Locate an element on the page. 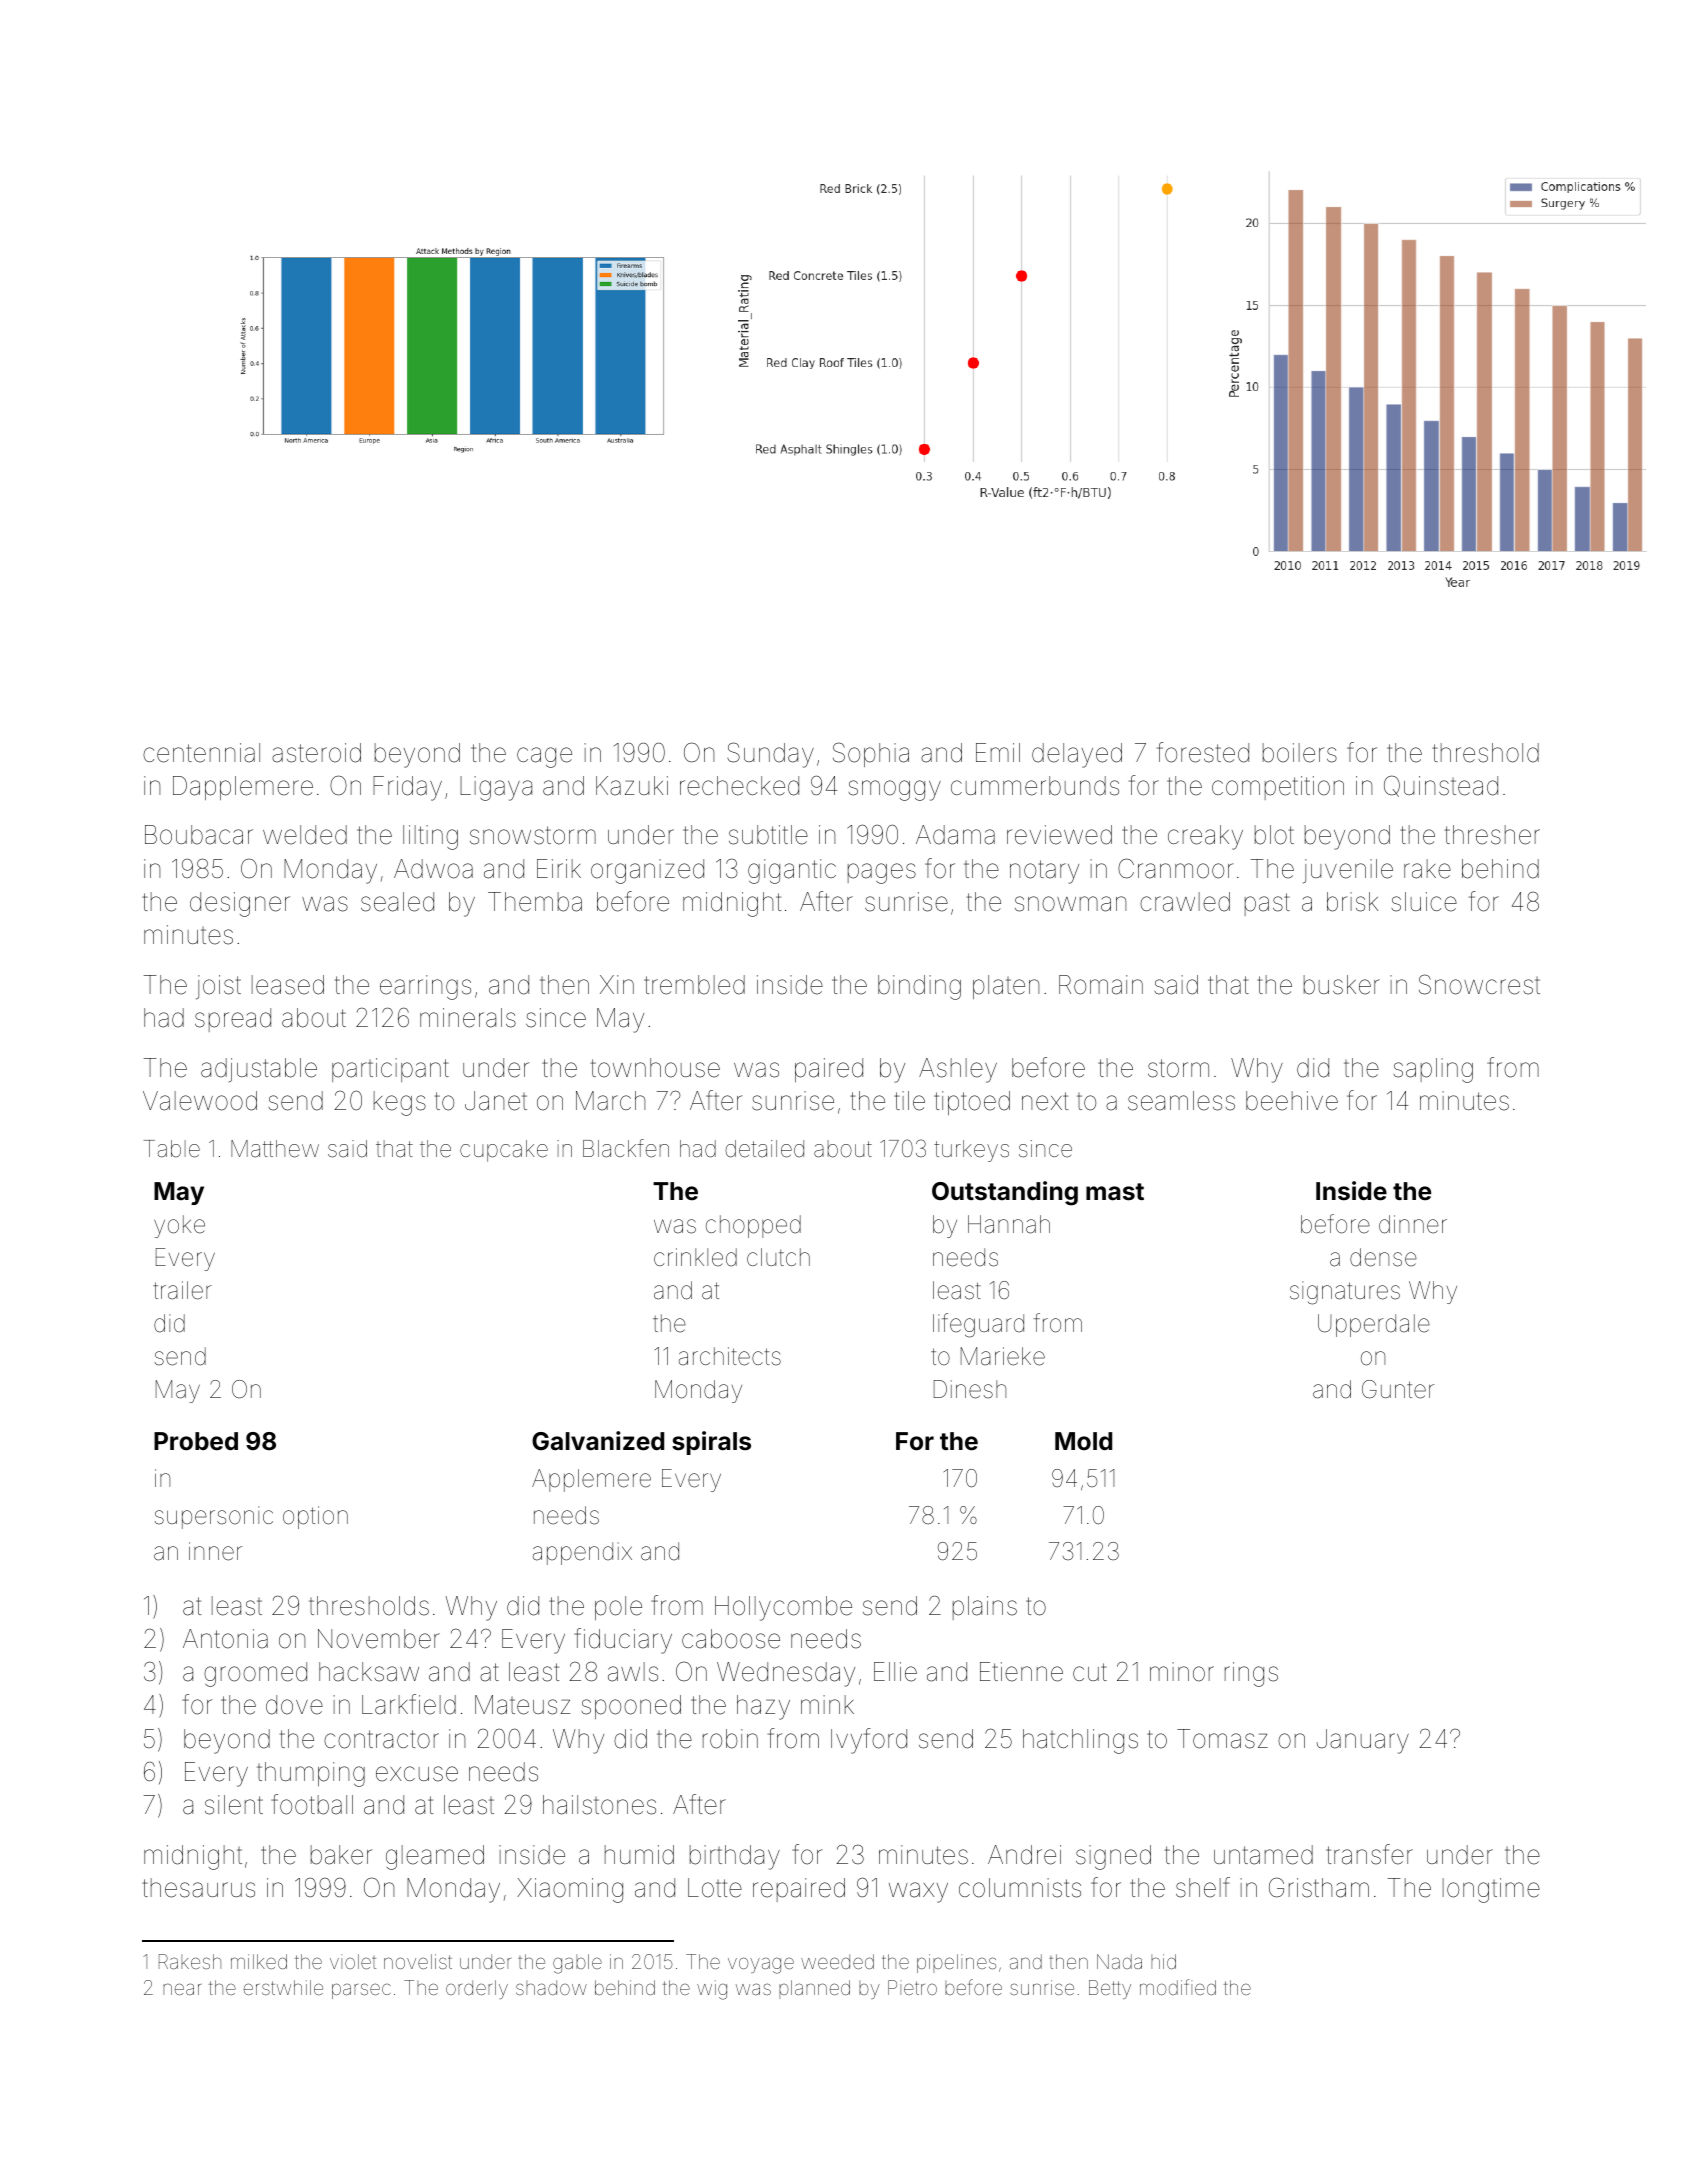 This document has width=1683, height=2178. minor is located at coordinates (1182, 1672).
